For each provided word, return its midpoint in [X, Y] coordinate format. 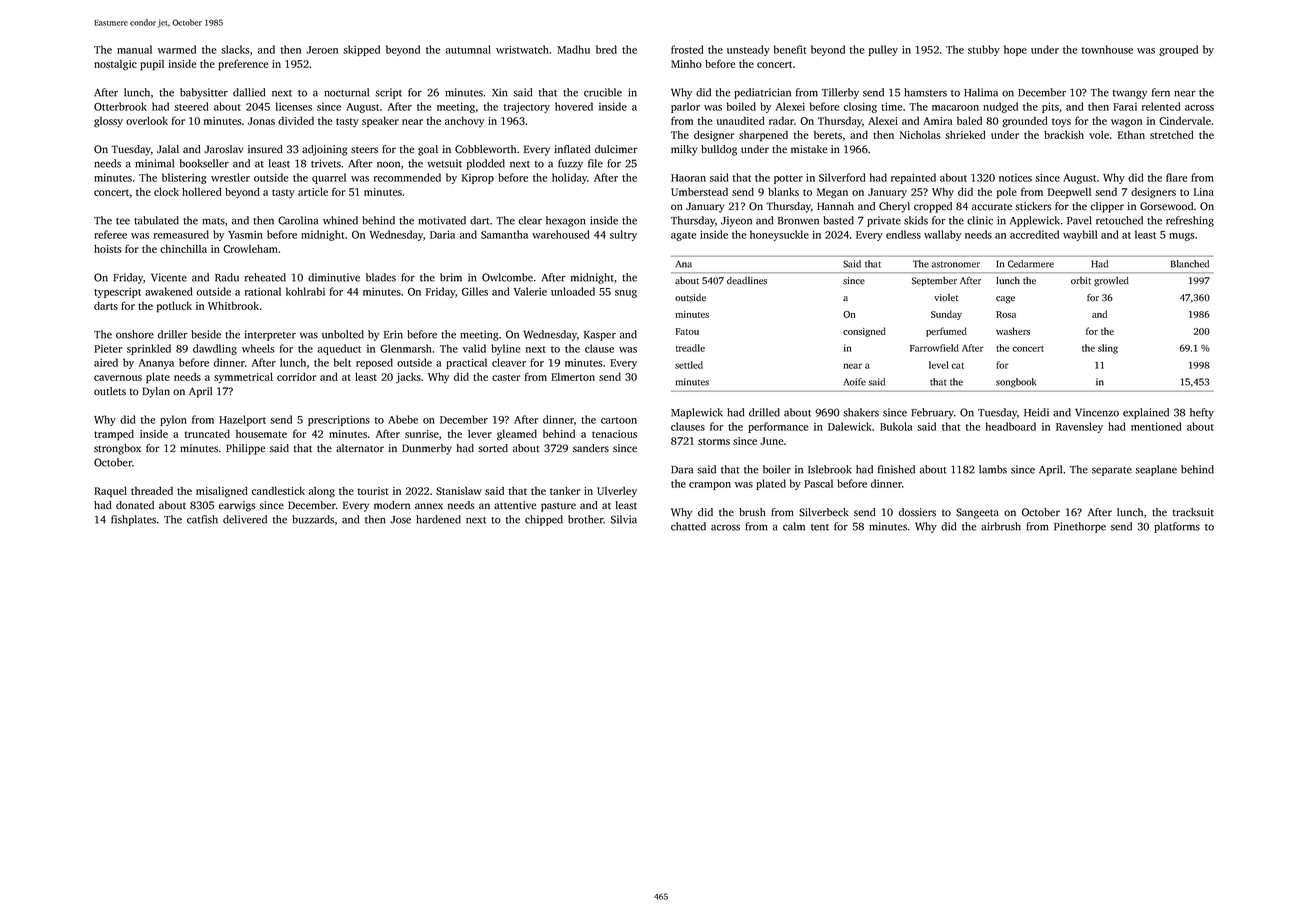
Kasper [600, 336]
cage [1005, 300]
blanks [783, 192]
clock [166, 192]
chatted [688, 526]
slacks [235, 49]
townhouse [1107, 49]
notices [1015, 178]
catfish [202, 519]
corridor [296, 376]
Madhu [573, 49]
